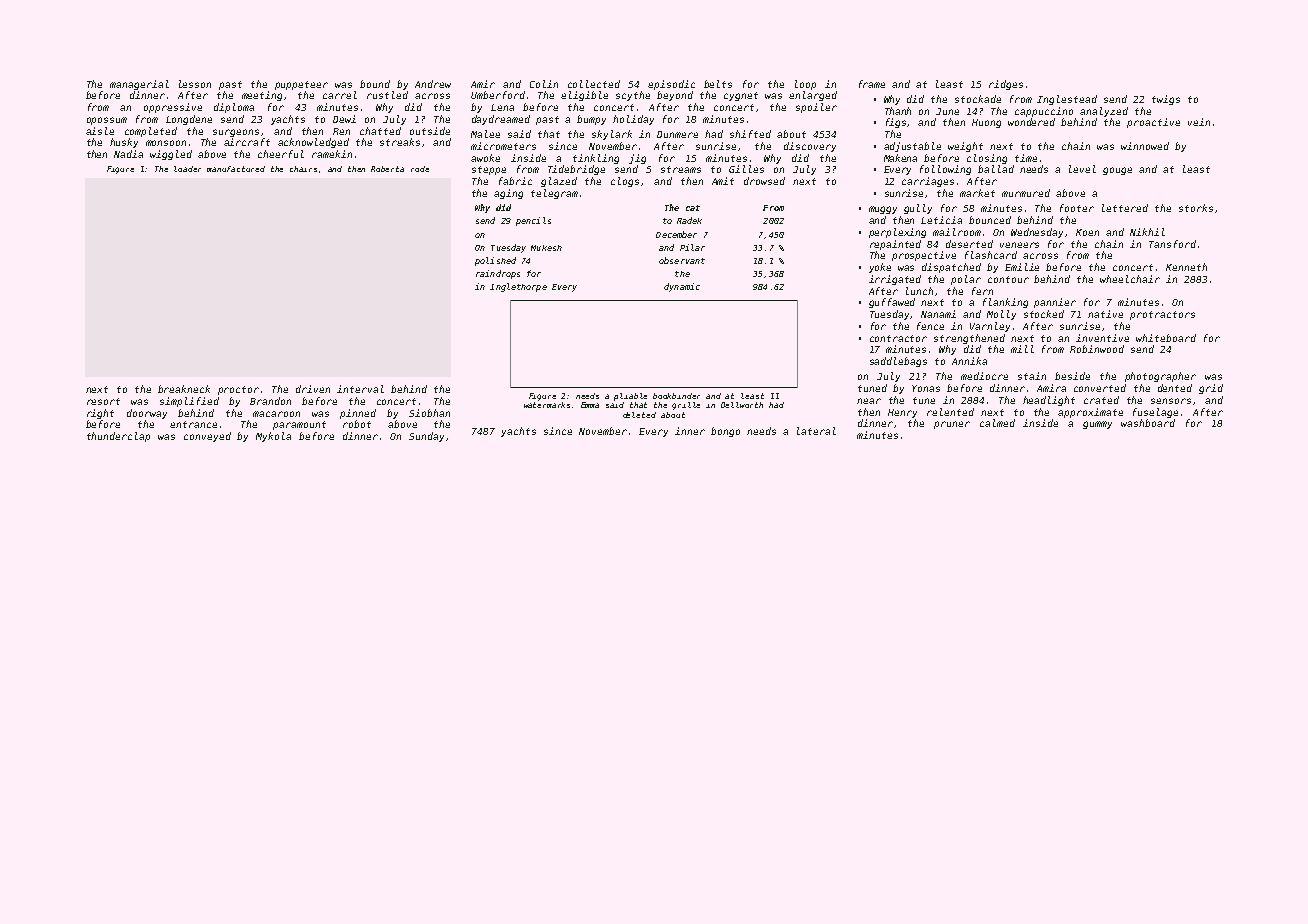 Image resolution: width=1308 pixels, height=924 pixels. I want to click on Tansford, so click(1172, 244).
